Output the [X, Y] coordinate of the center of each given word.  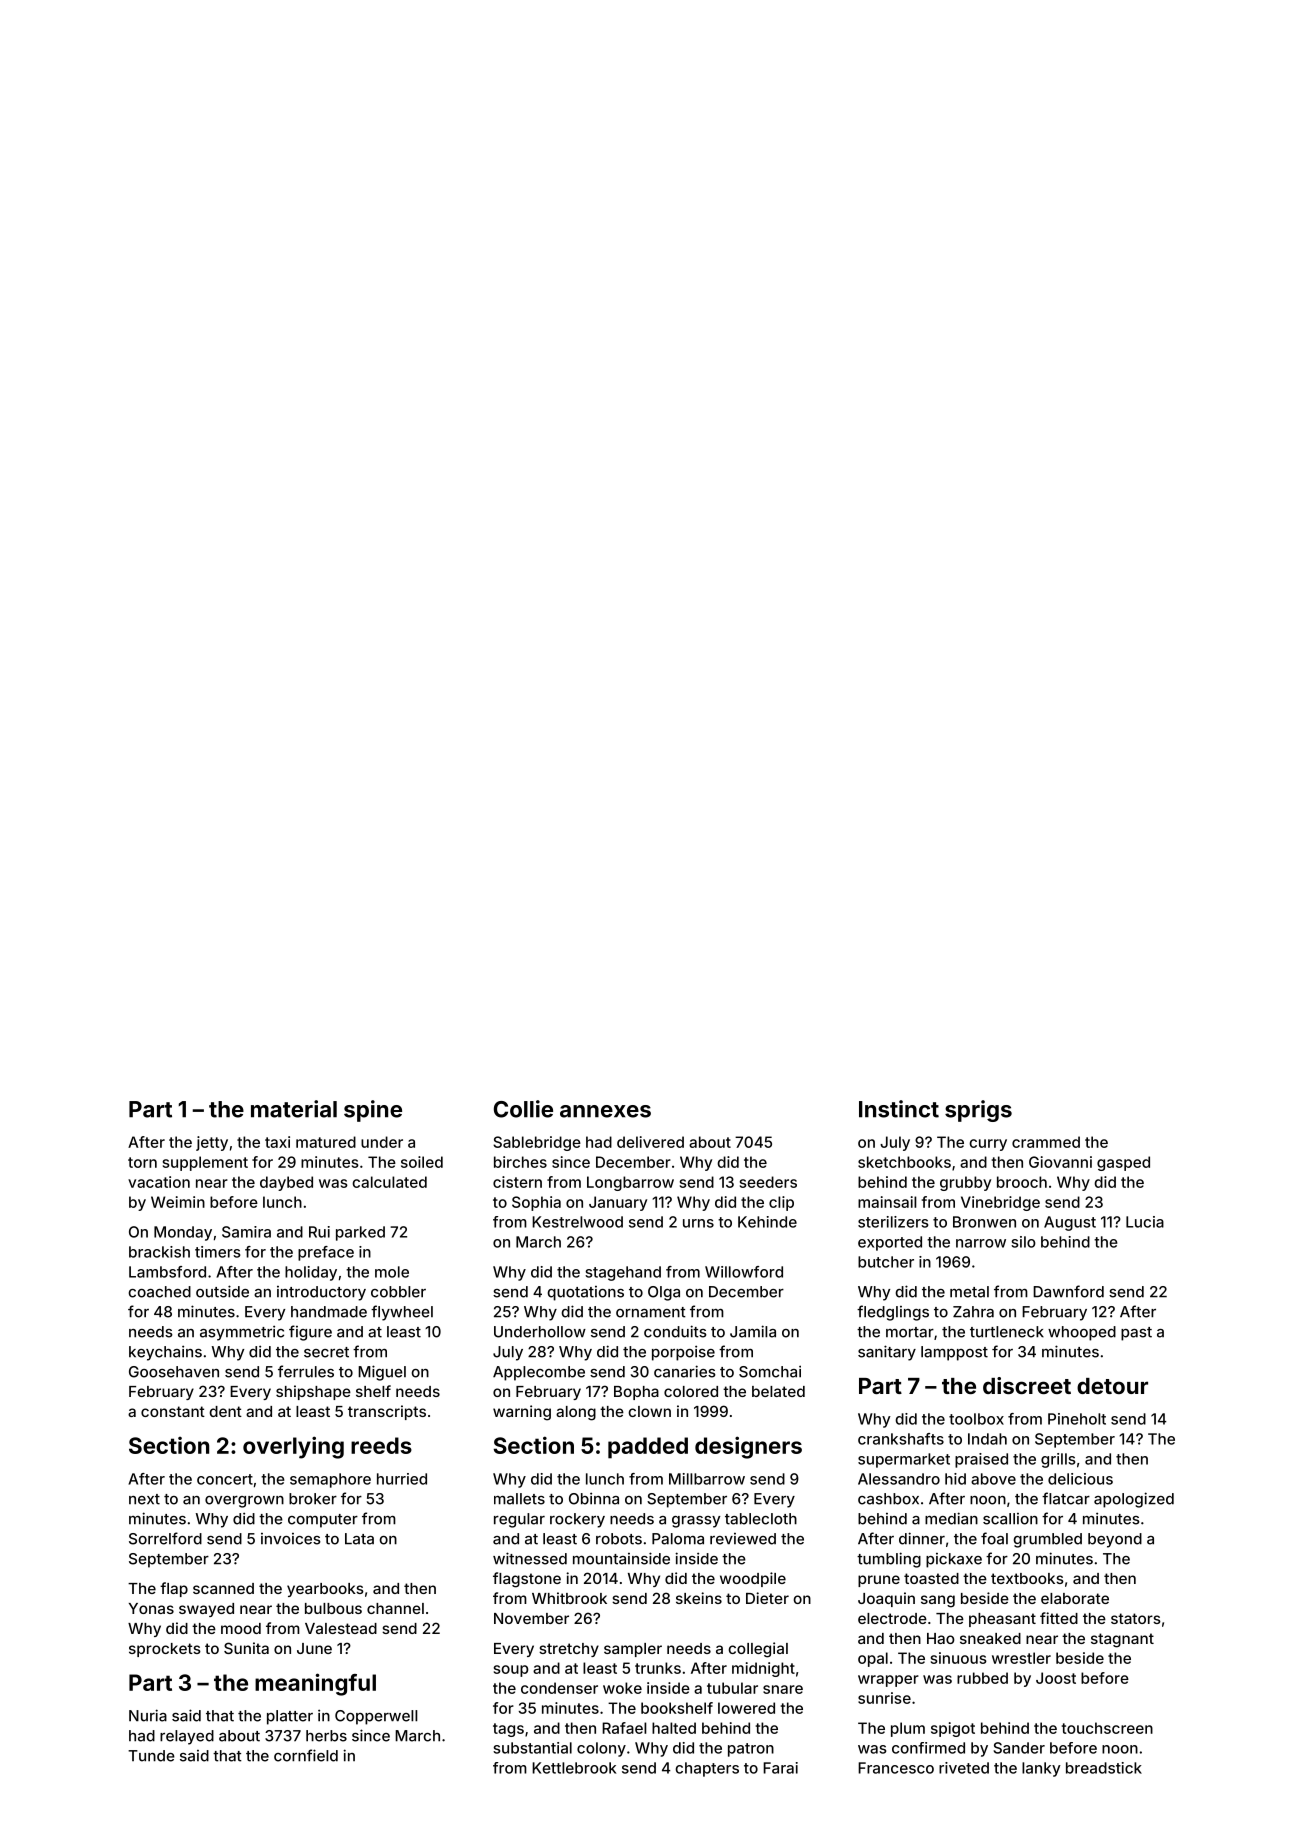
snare [783, 1689]
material [294, 1109]
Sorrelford [165, 1538]
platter [290, 1717]
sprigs [978, 1111]
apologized [1134, 1500]
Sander [1019, 1748]
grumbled [1047, 1540]
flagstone [527, 1580]
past [1136, 1334]
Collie [523, 1109]
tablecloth [761, 1519]
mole [392, 1272]
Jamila [753, 1331]
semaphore [330, 1480]
